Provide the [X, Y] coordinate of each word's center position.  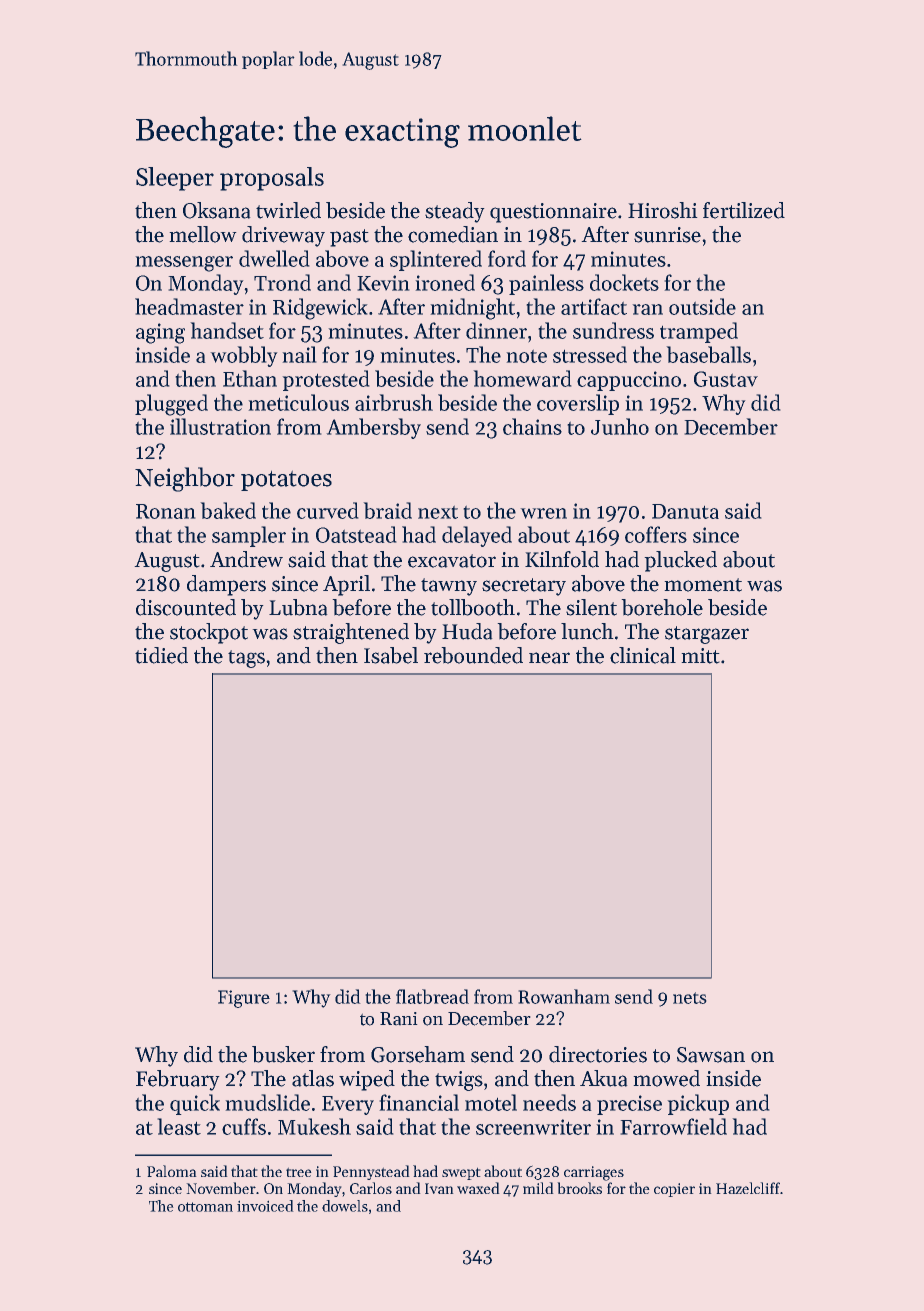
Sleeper [175, 179]
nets [690, 998]
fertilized [744, 210]
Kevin [383, 283]
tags [246, 659]
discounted [186, 607]
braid [387, 510]
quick [195, 1104]
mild [538, 1188]
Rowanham [564, 996]
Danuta [685, 511]
